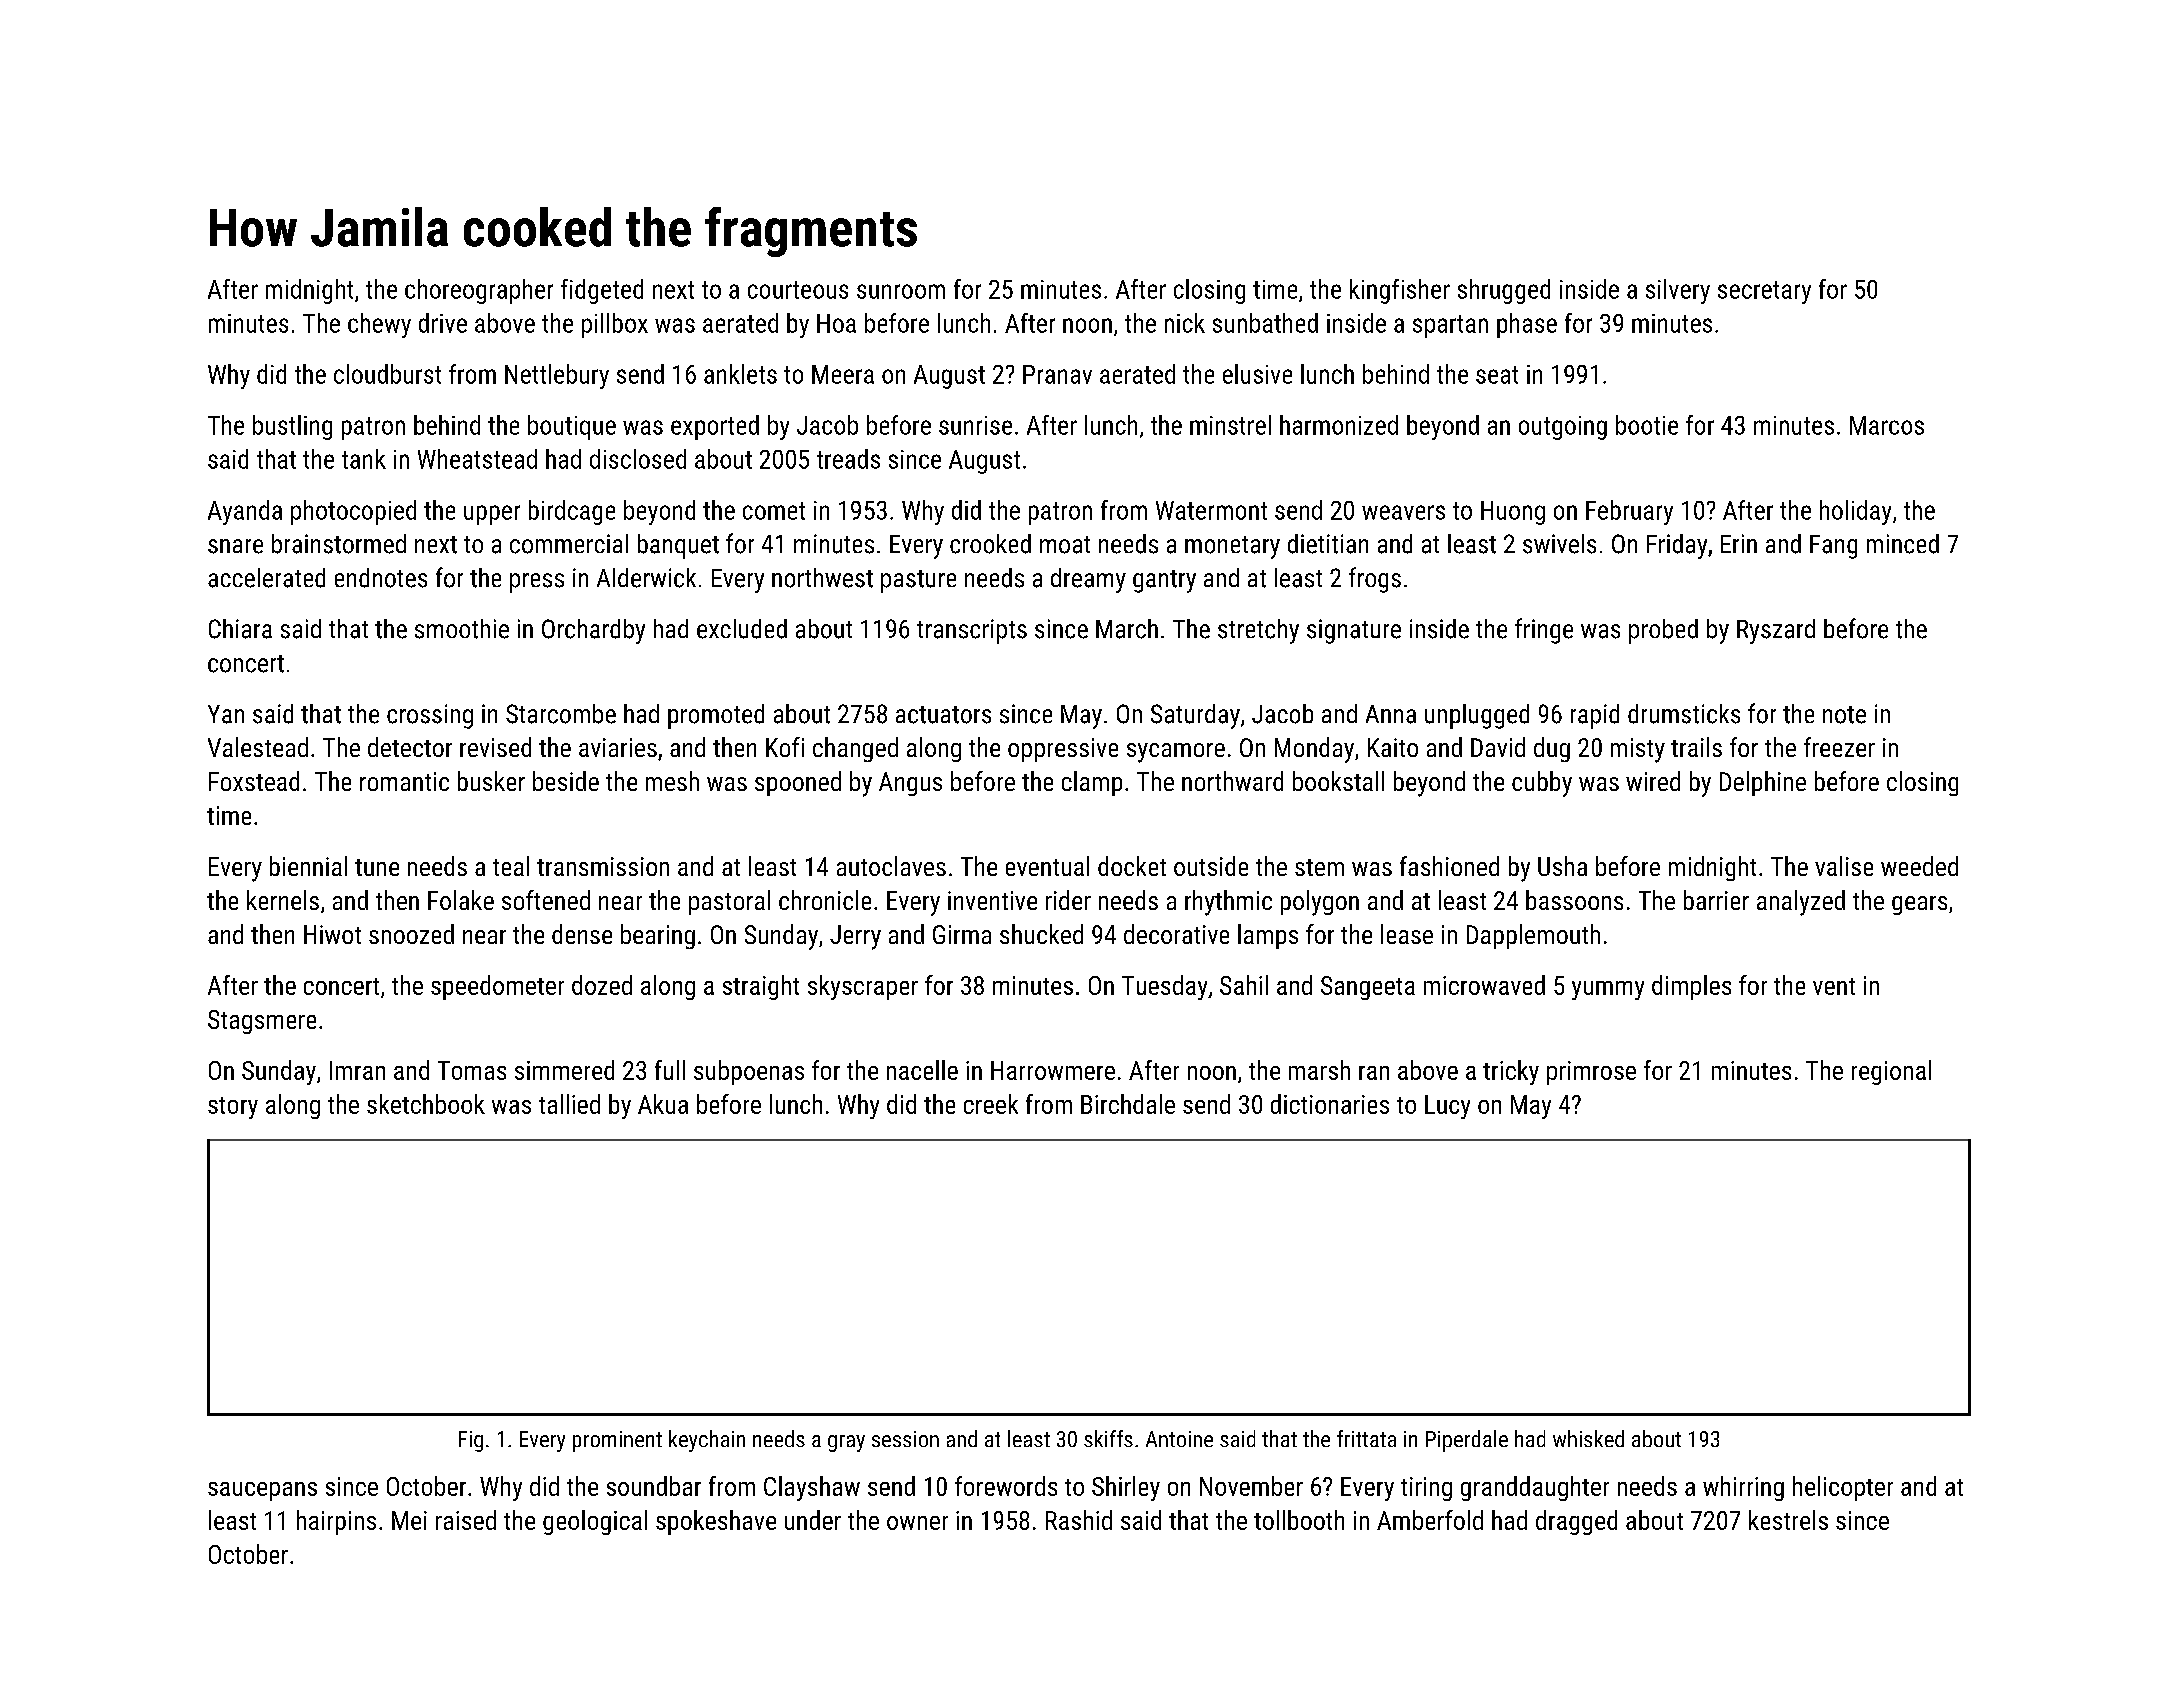  What do you see at coordinates (387, 374) in the screenshot?
I see `cloudburst` at bounding box center [387, 374].
